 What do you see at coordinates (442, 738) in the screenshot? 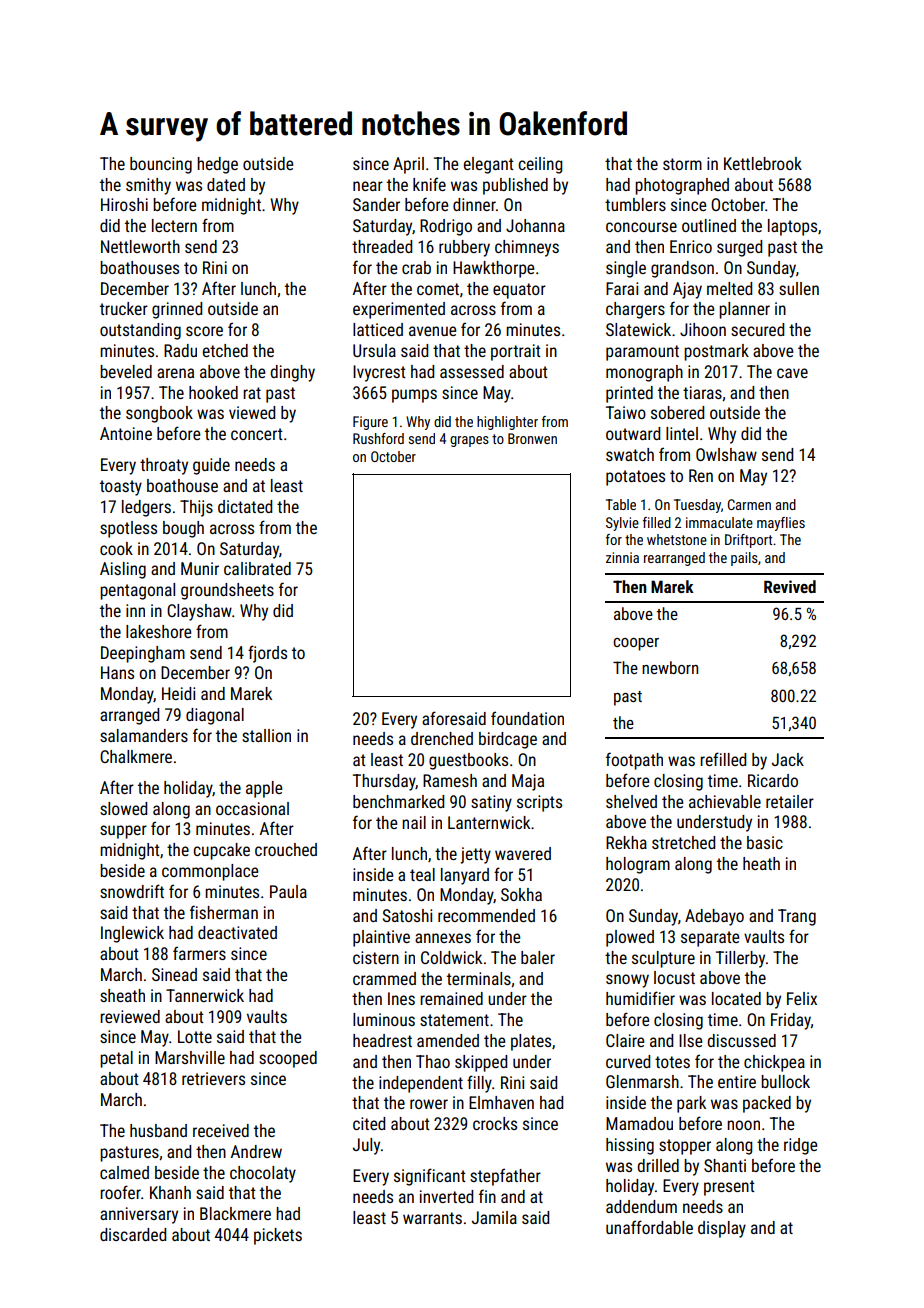
I see `drenched` at bounding box center [442, 738].
